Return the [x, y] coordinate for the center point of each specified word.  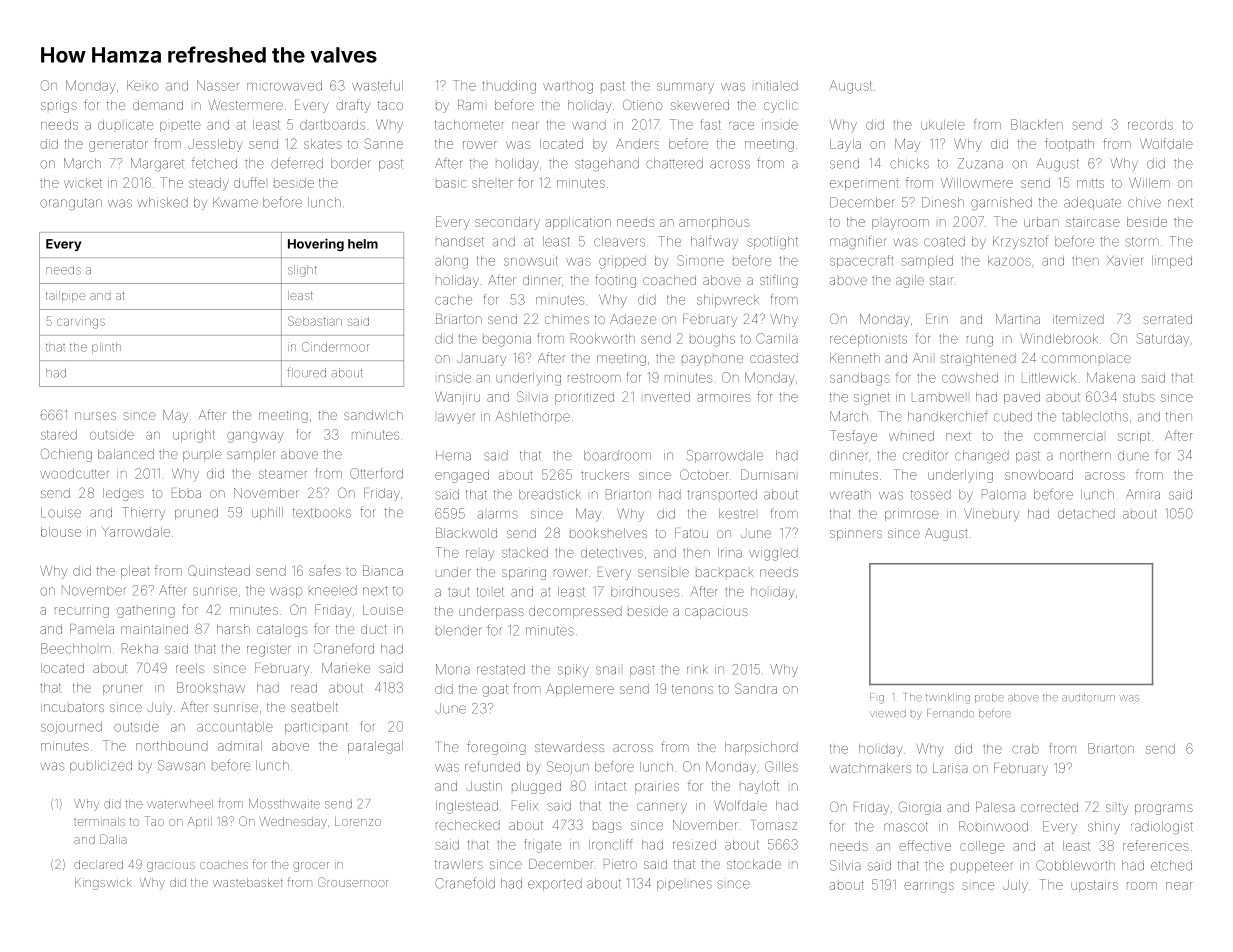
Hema [453, 455]
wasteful [377, 85]
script [1134, 437]
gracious [171, 867]
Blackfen [1037, 124]
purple [202, 455]
